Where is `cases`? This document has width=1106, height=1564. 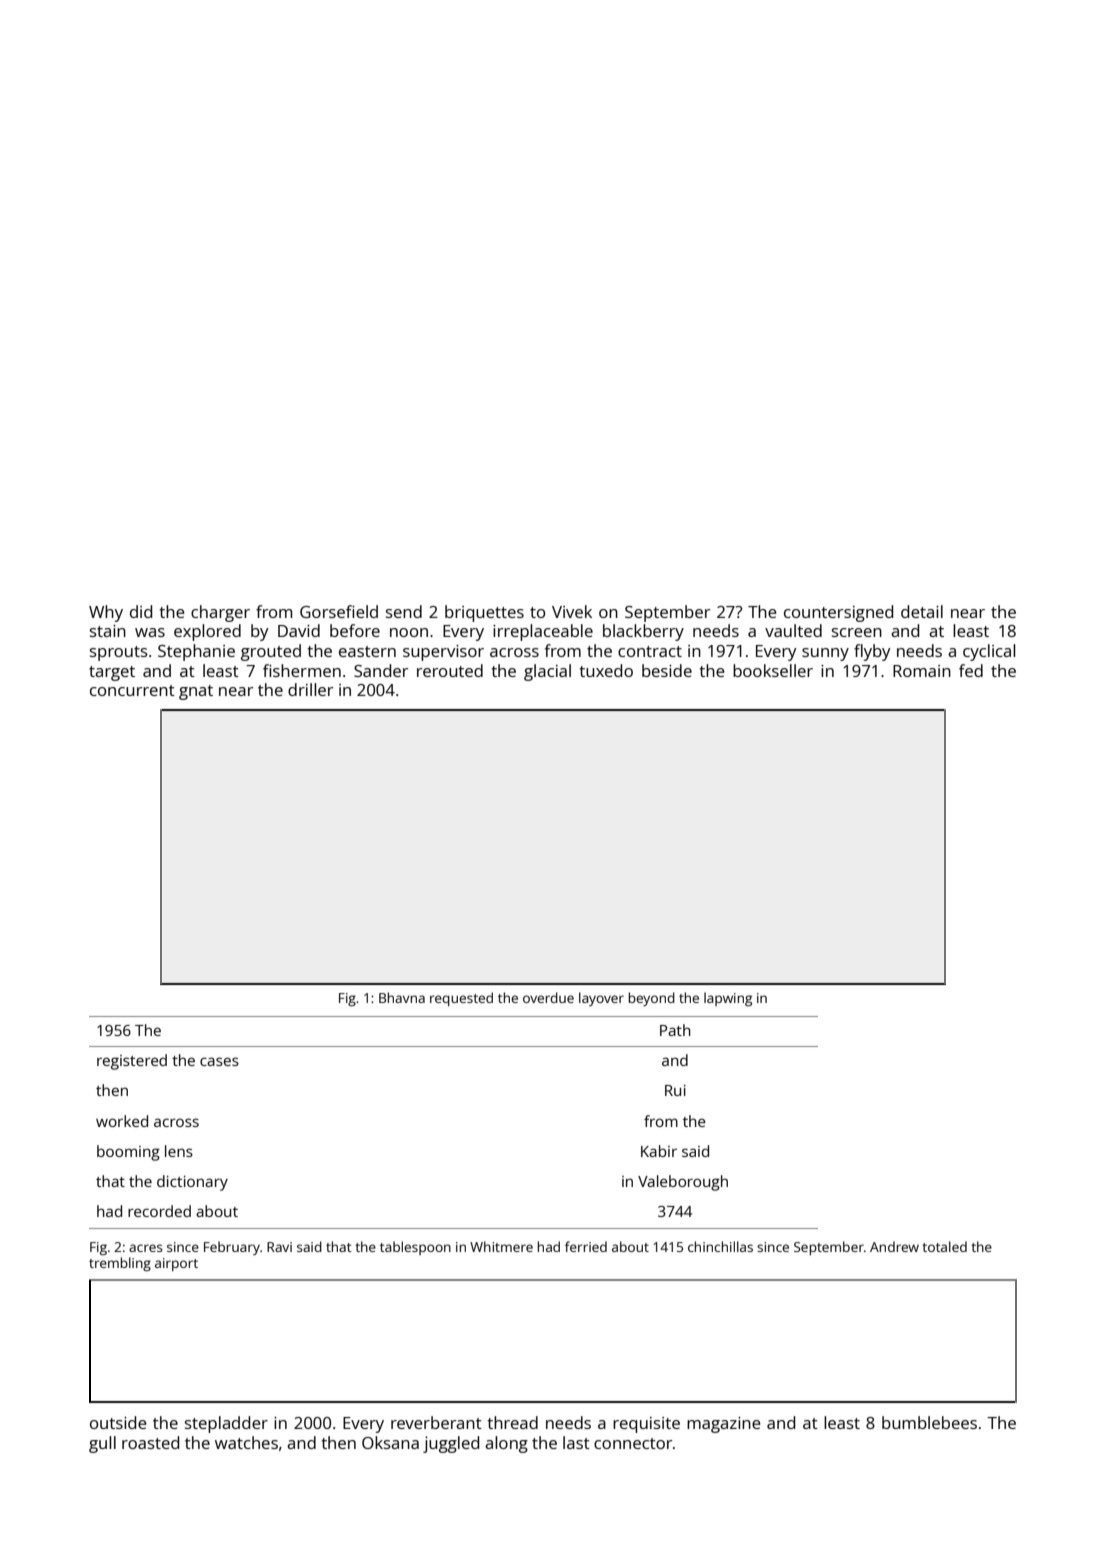 cases is located at coordinates (219, 1061).
